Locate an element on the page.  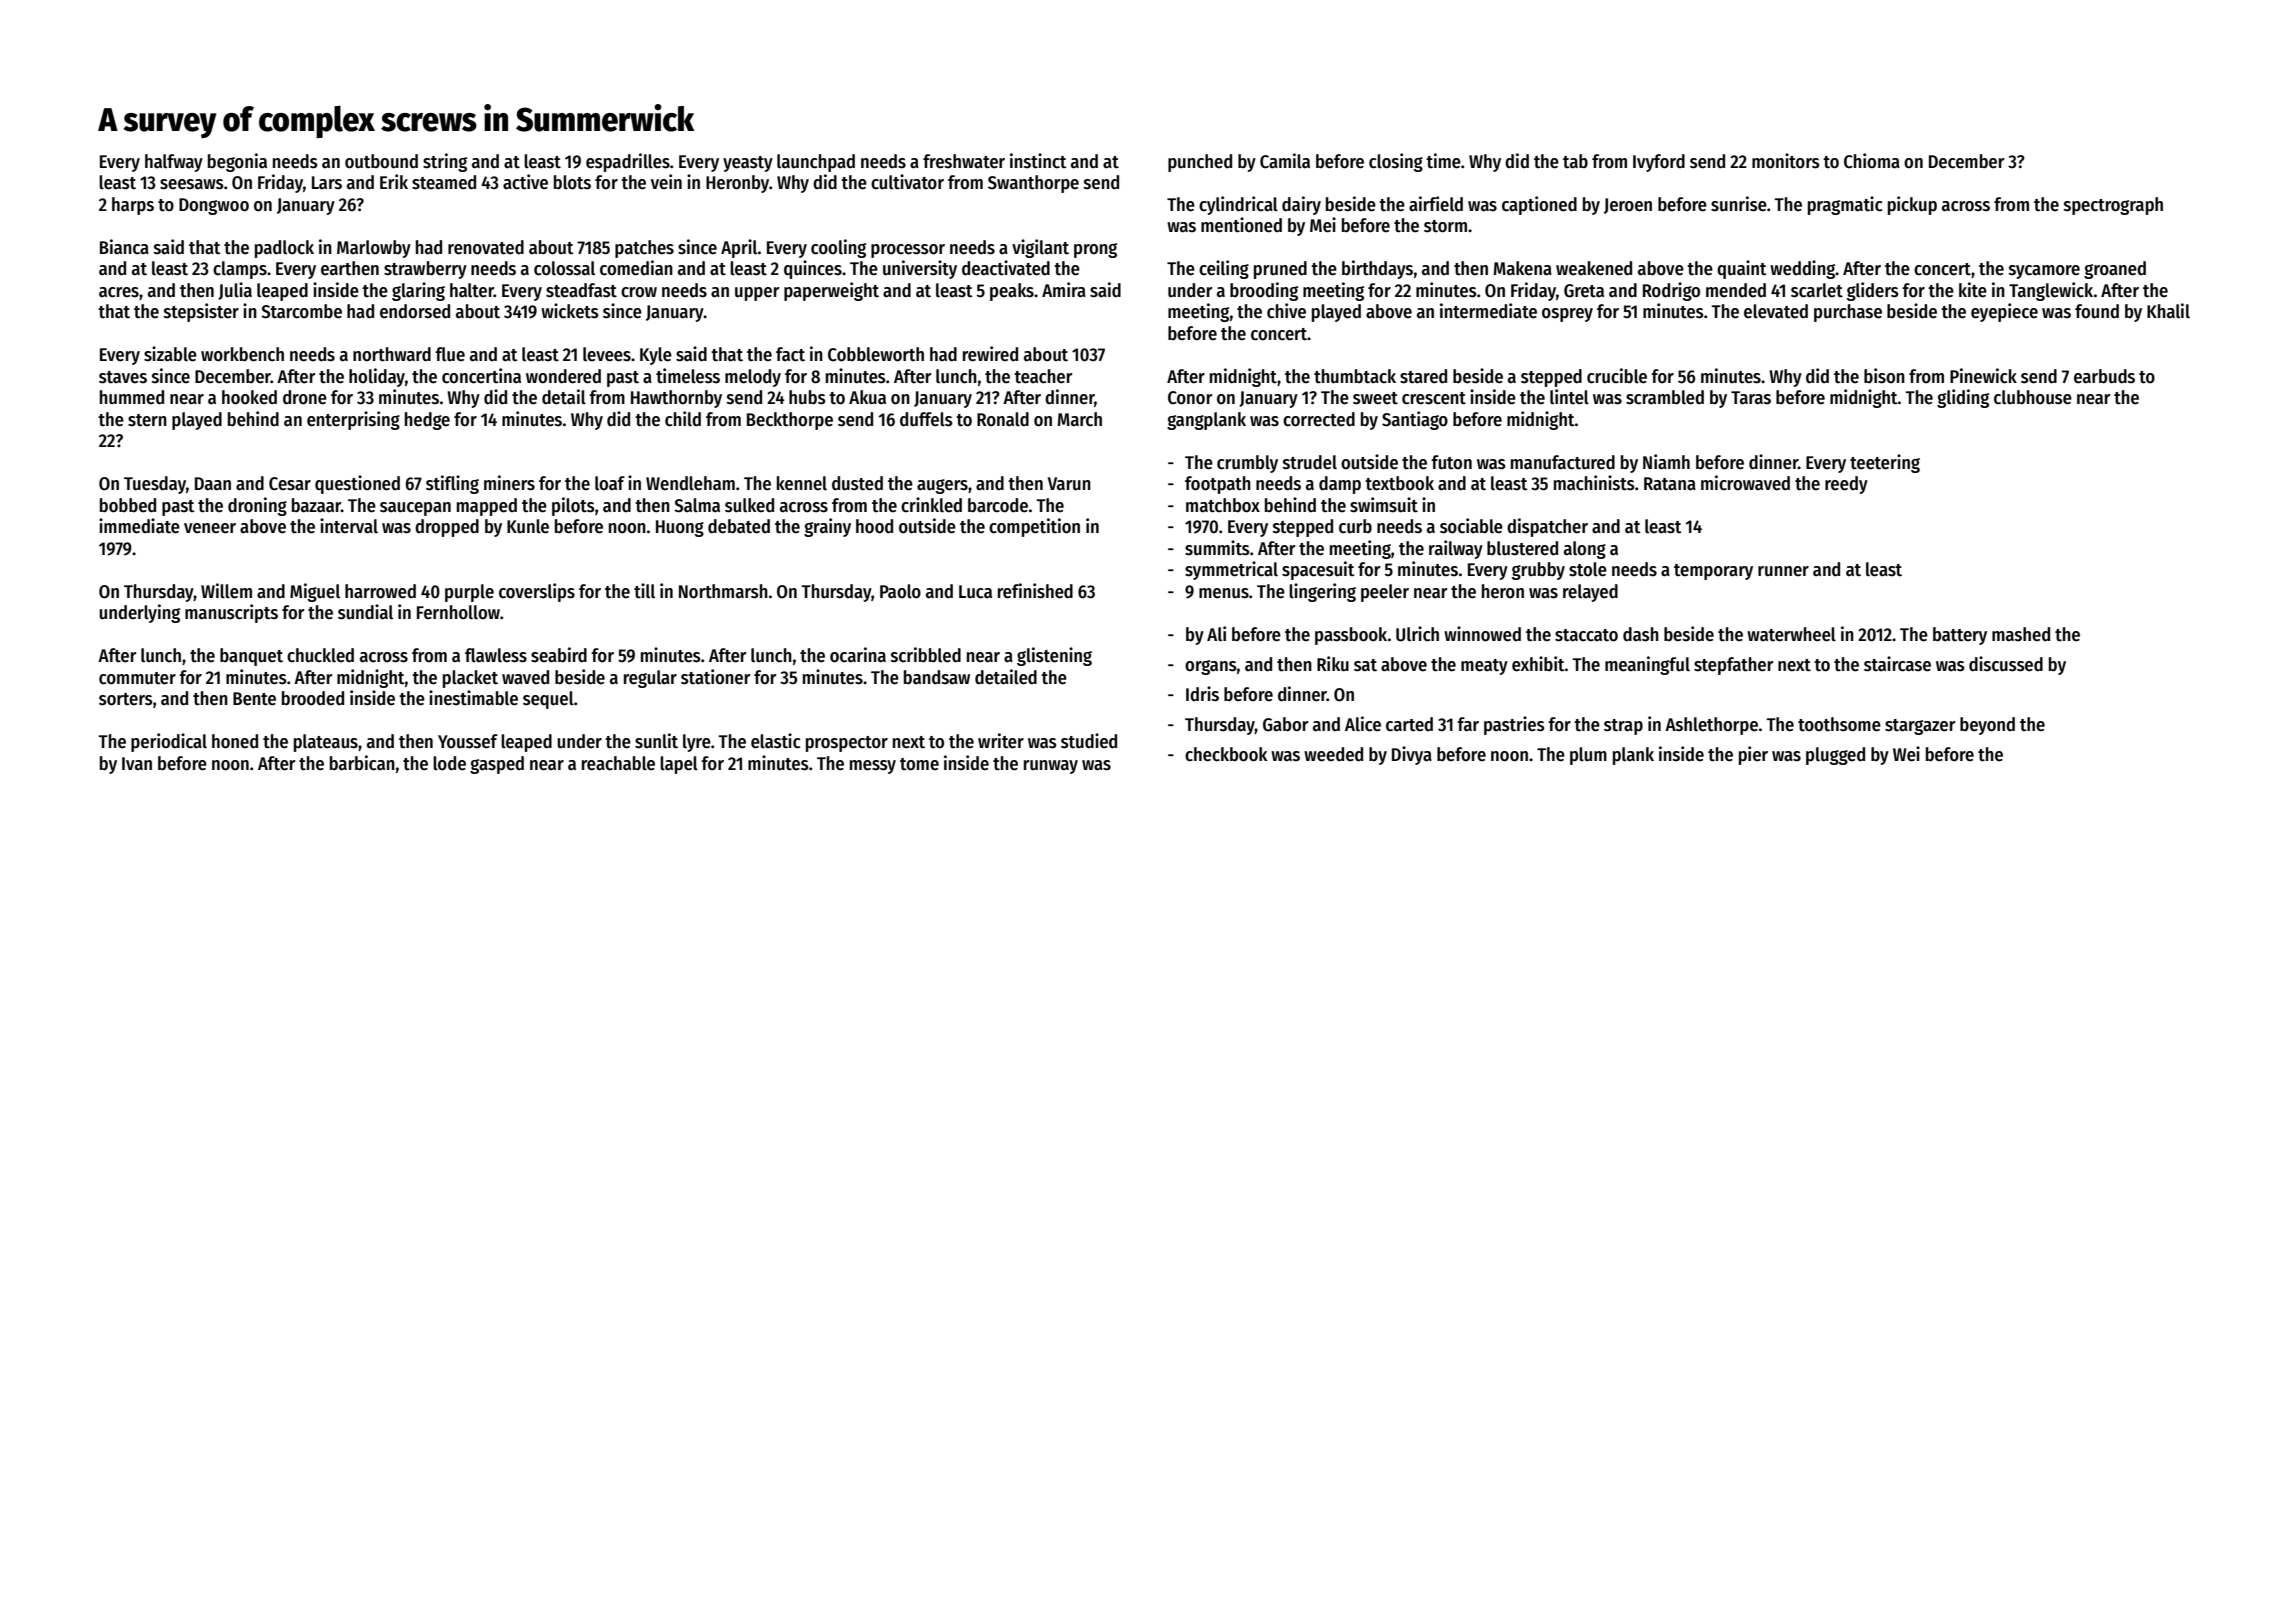
along is located at coordinates (1585, 550).
